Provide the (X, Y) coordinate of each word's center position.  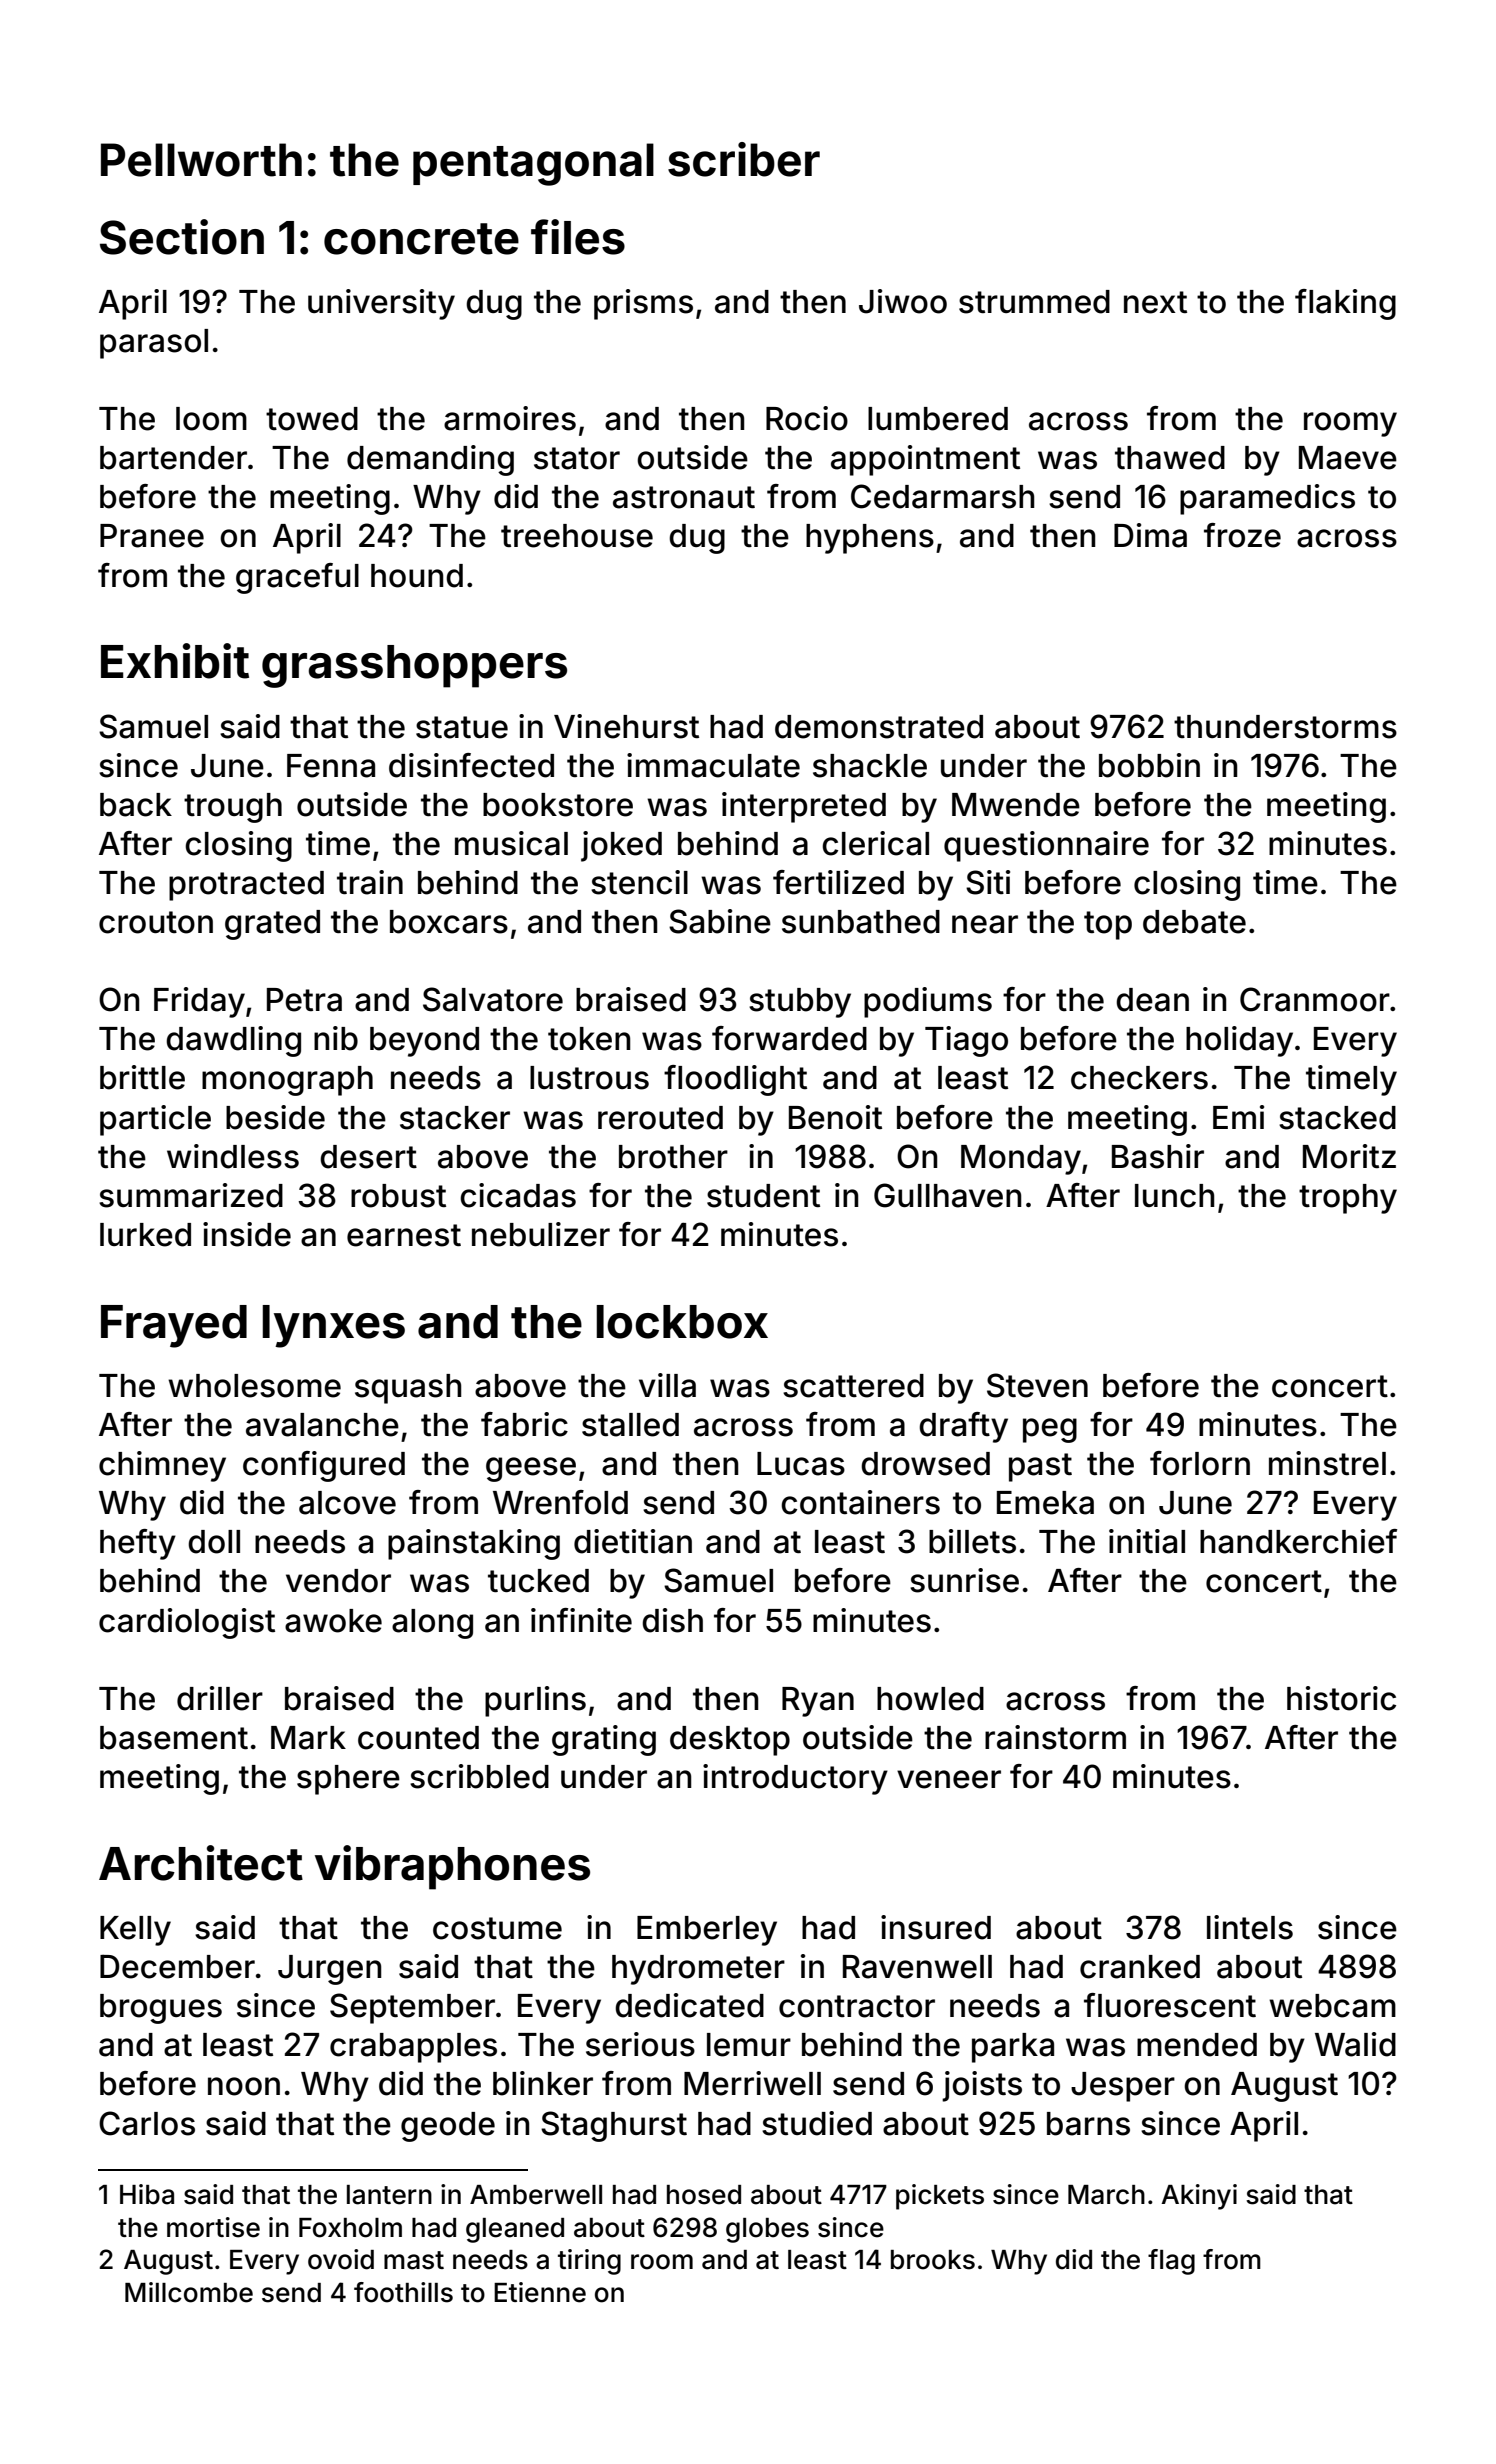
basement (174, 1738)
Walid (1355, 2044)
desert (368, 1157)
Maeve (1348, 458)
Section (182, 237)
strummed (1034, 302)
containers (860, 1502)
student (763, 1196)
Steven (1037, 1385)
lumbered (938, 419)
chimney (162, 1466)
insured (936, 1927)
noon (244, 2086)
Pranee (152, 536)
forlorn (1200, 1463)
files (578, 237)
